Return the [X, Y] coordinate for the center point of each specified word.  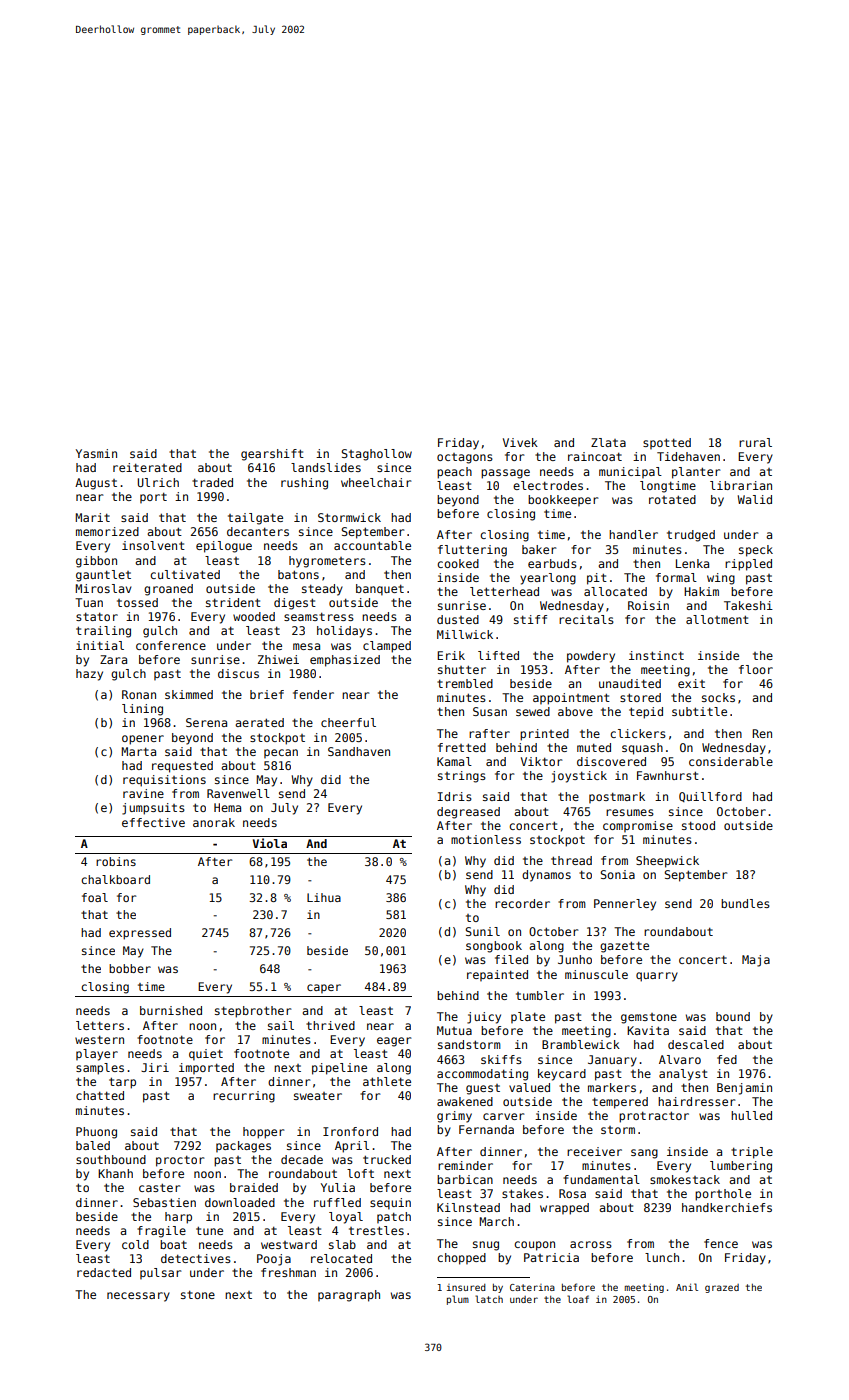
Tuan [89, 602]
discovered [611, 761]
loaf [578, 1299]
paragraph [349, 1296]
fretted [462, 747]
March [496, 1221]
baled [93, 1145]
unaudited [630, 683]
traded [212, 482]
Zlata [608, 442]
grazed [722, 1288]
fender [313, 694]
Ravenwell [238, 793]
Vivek [520, 442]
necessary [138, 1297]
